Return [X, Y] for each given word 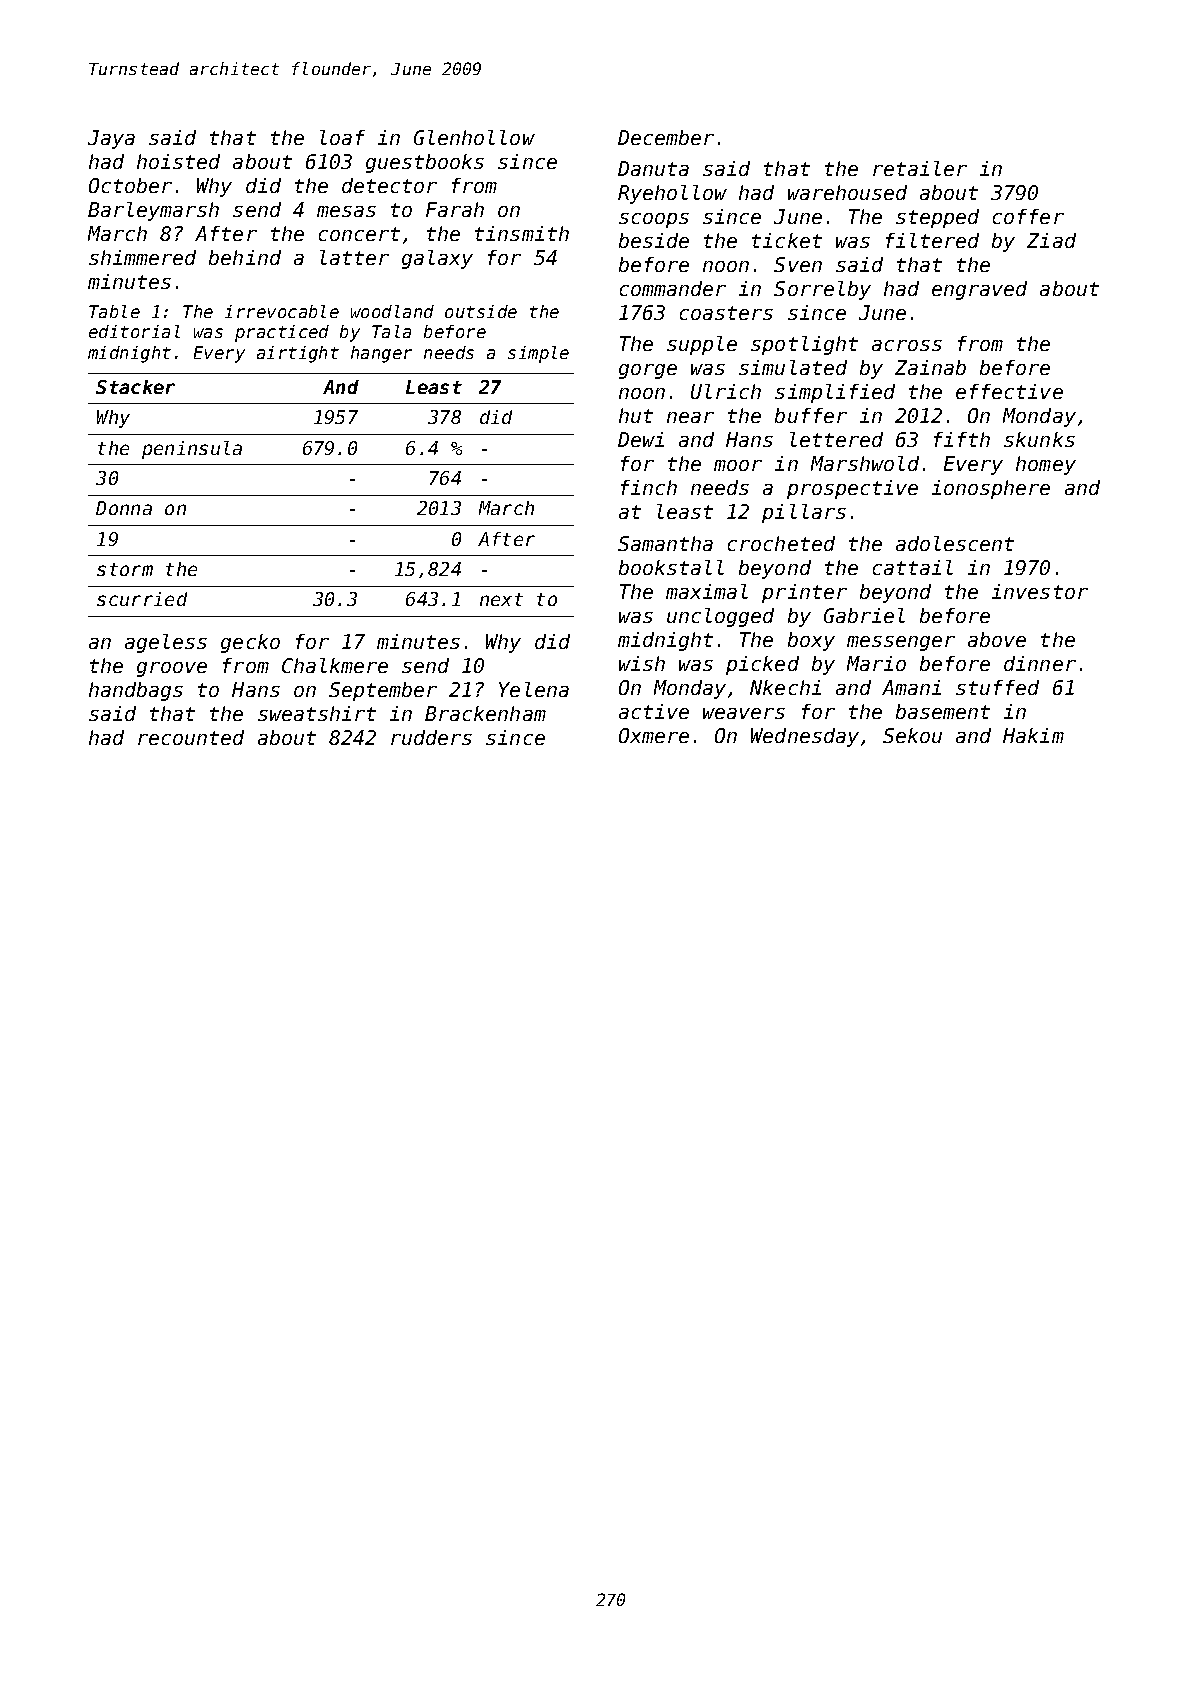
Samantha [665, 543]
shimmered [142, 257]
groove [172, 669]
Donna [124, 508]
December [666, 137]
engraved [979, 290]
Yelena [534, 689]
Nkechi [785, 687]
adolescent [955, 543]
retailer [920, 168]
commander [673, 288]
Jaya [111, 139]
